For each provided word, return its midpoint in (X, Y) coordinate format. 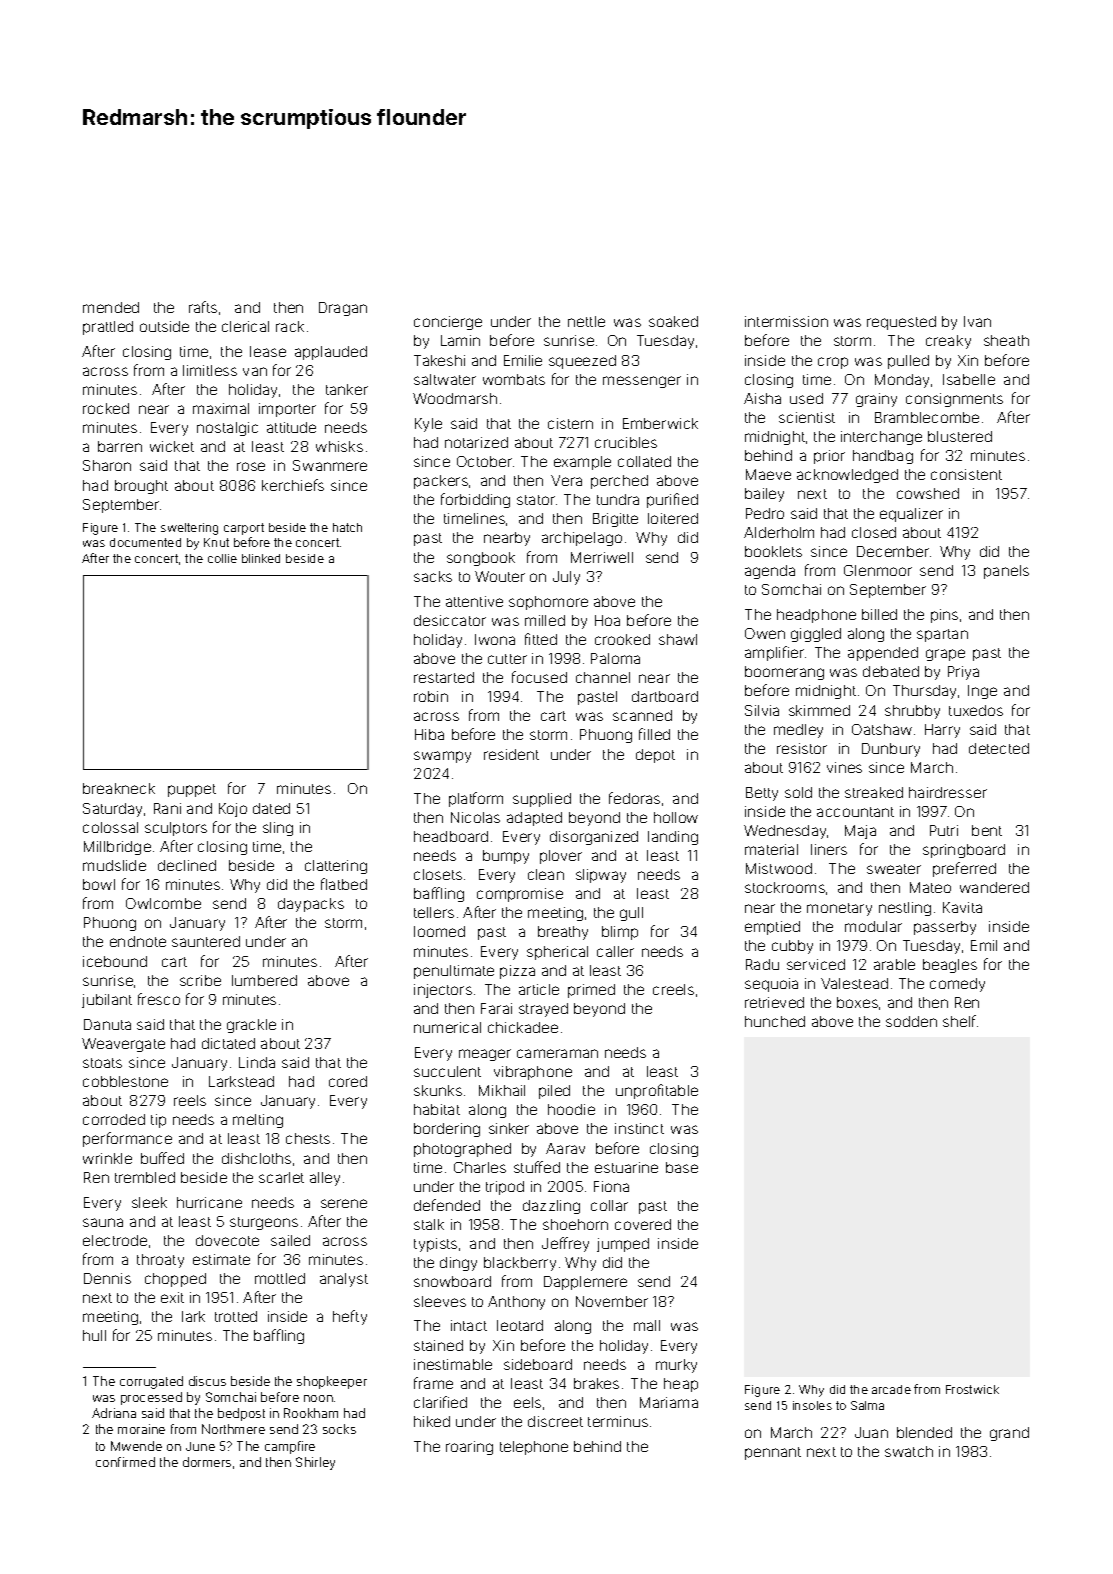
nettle (586, 321)
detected (999, 748)
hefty (350, 1317)
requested (901, 323)
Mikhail (502, 1090)
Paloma (615, 658)
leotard (520, 1325)
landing (673, 838)
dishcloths (256, 1158)
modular (873, 926)
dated (271, 808)
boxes (857, 1002)
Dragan (343, 309)
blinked (261, 558)
